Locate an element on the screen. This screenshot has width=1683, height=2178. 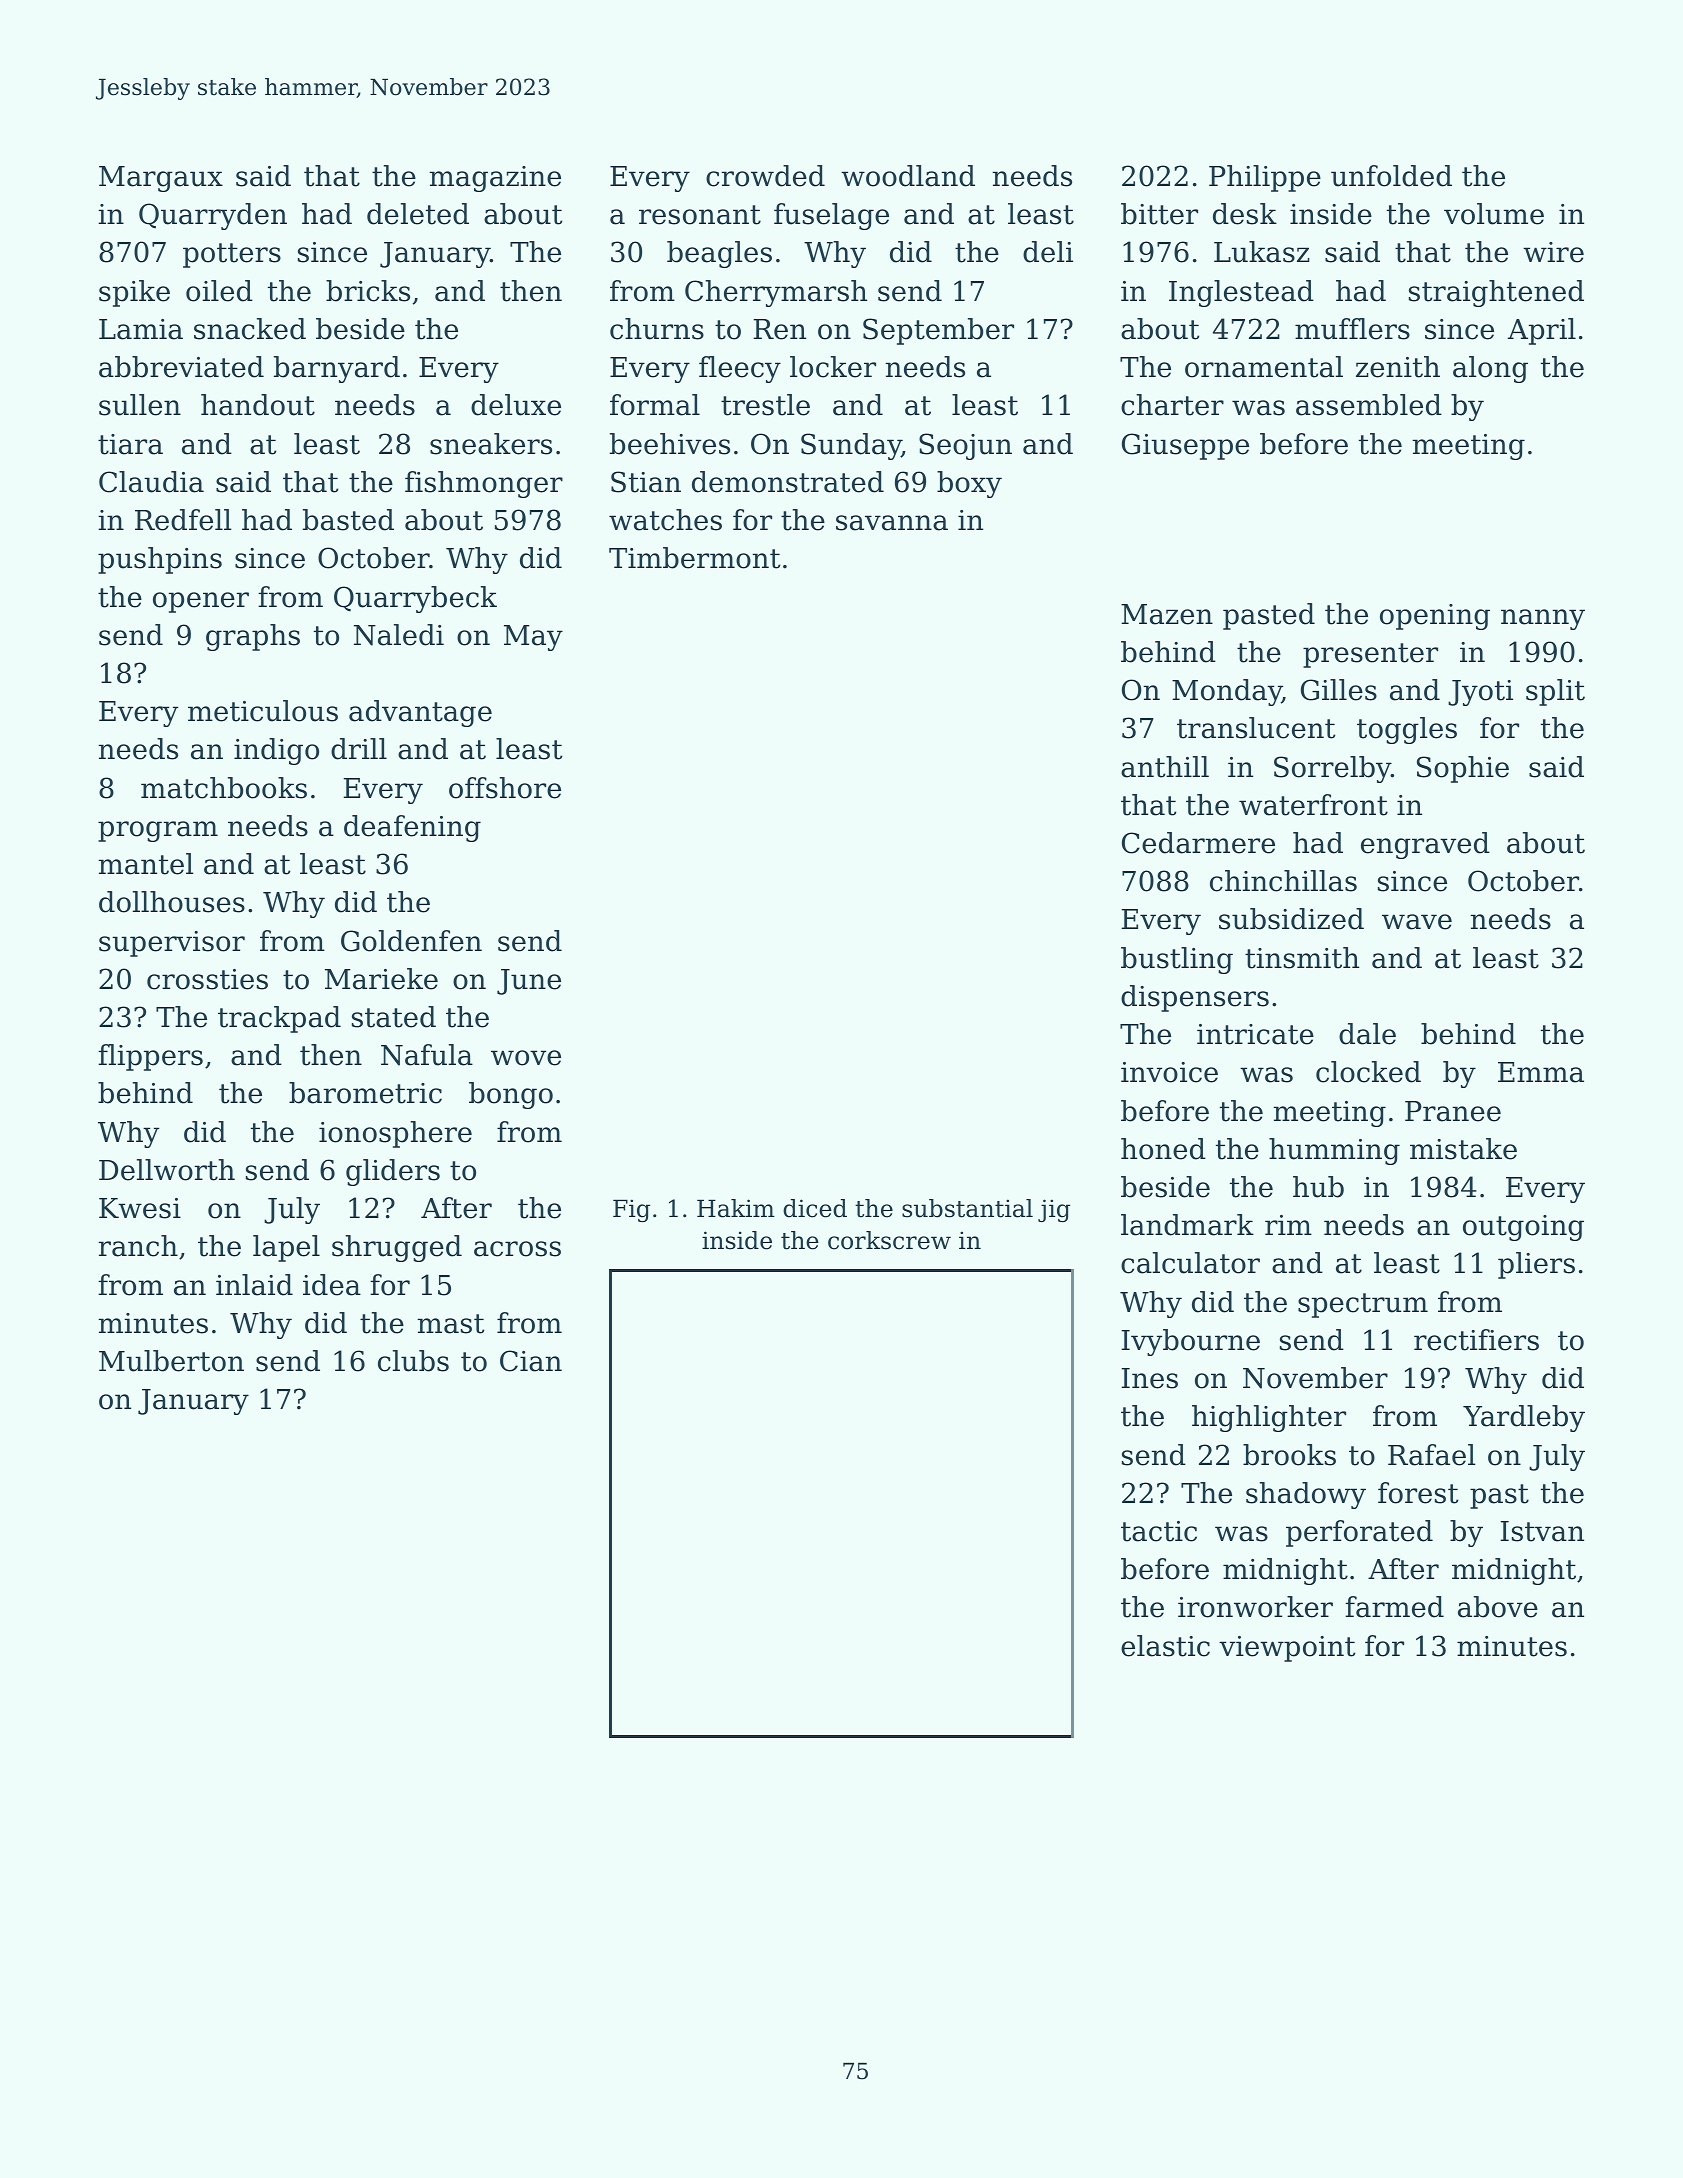
deafening is located at coordinates (412, 828).
